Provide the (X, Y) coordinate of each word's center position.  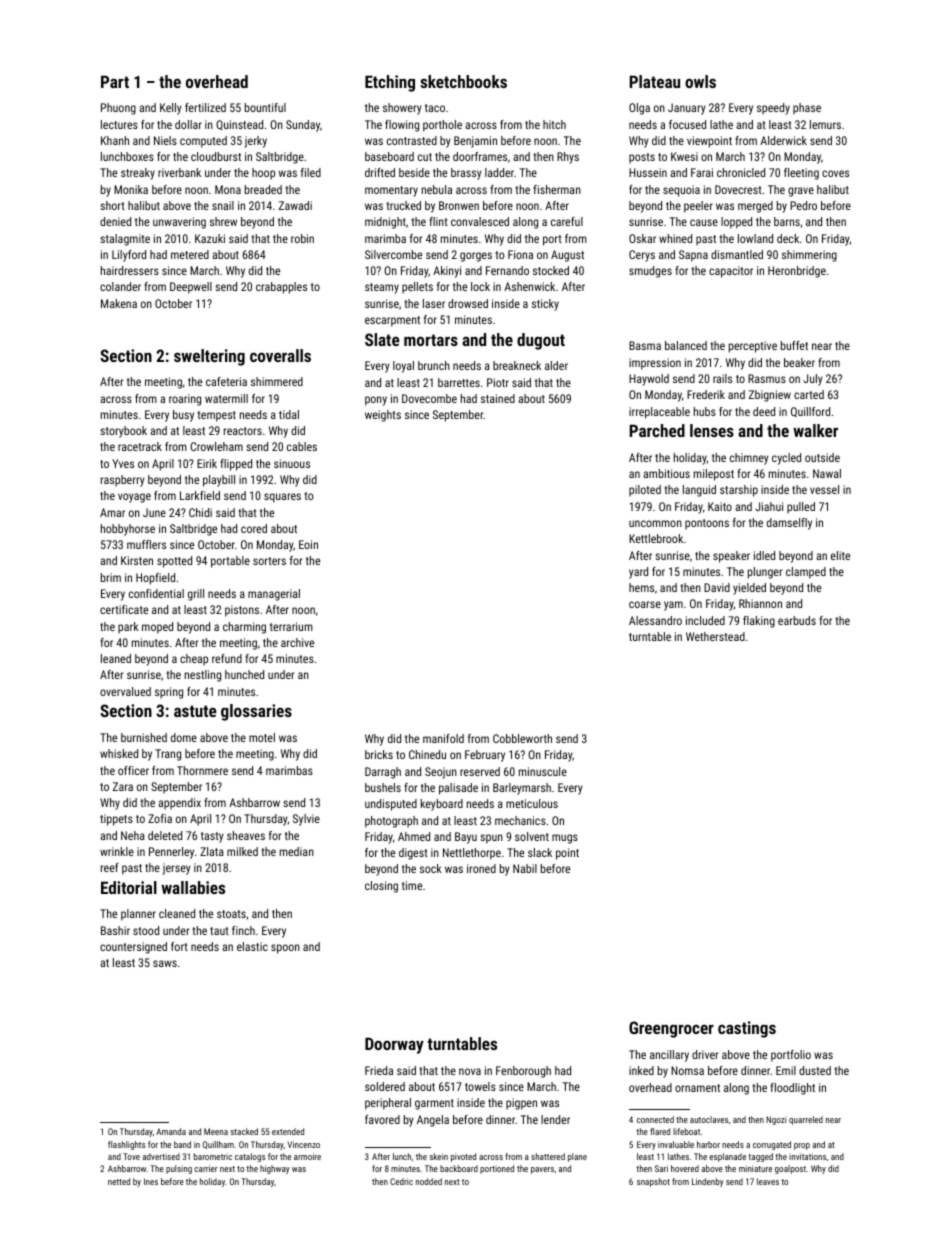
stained (498, 398)
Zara (123, 786)
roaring (185, 400)
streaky (138, 174)
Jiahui (769, 506)
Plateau (654, 81)
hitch (554, 124)
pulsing (179, 1169)
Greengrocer (671, 1029)
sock (431, 868)
